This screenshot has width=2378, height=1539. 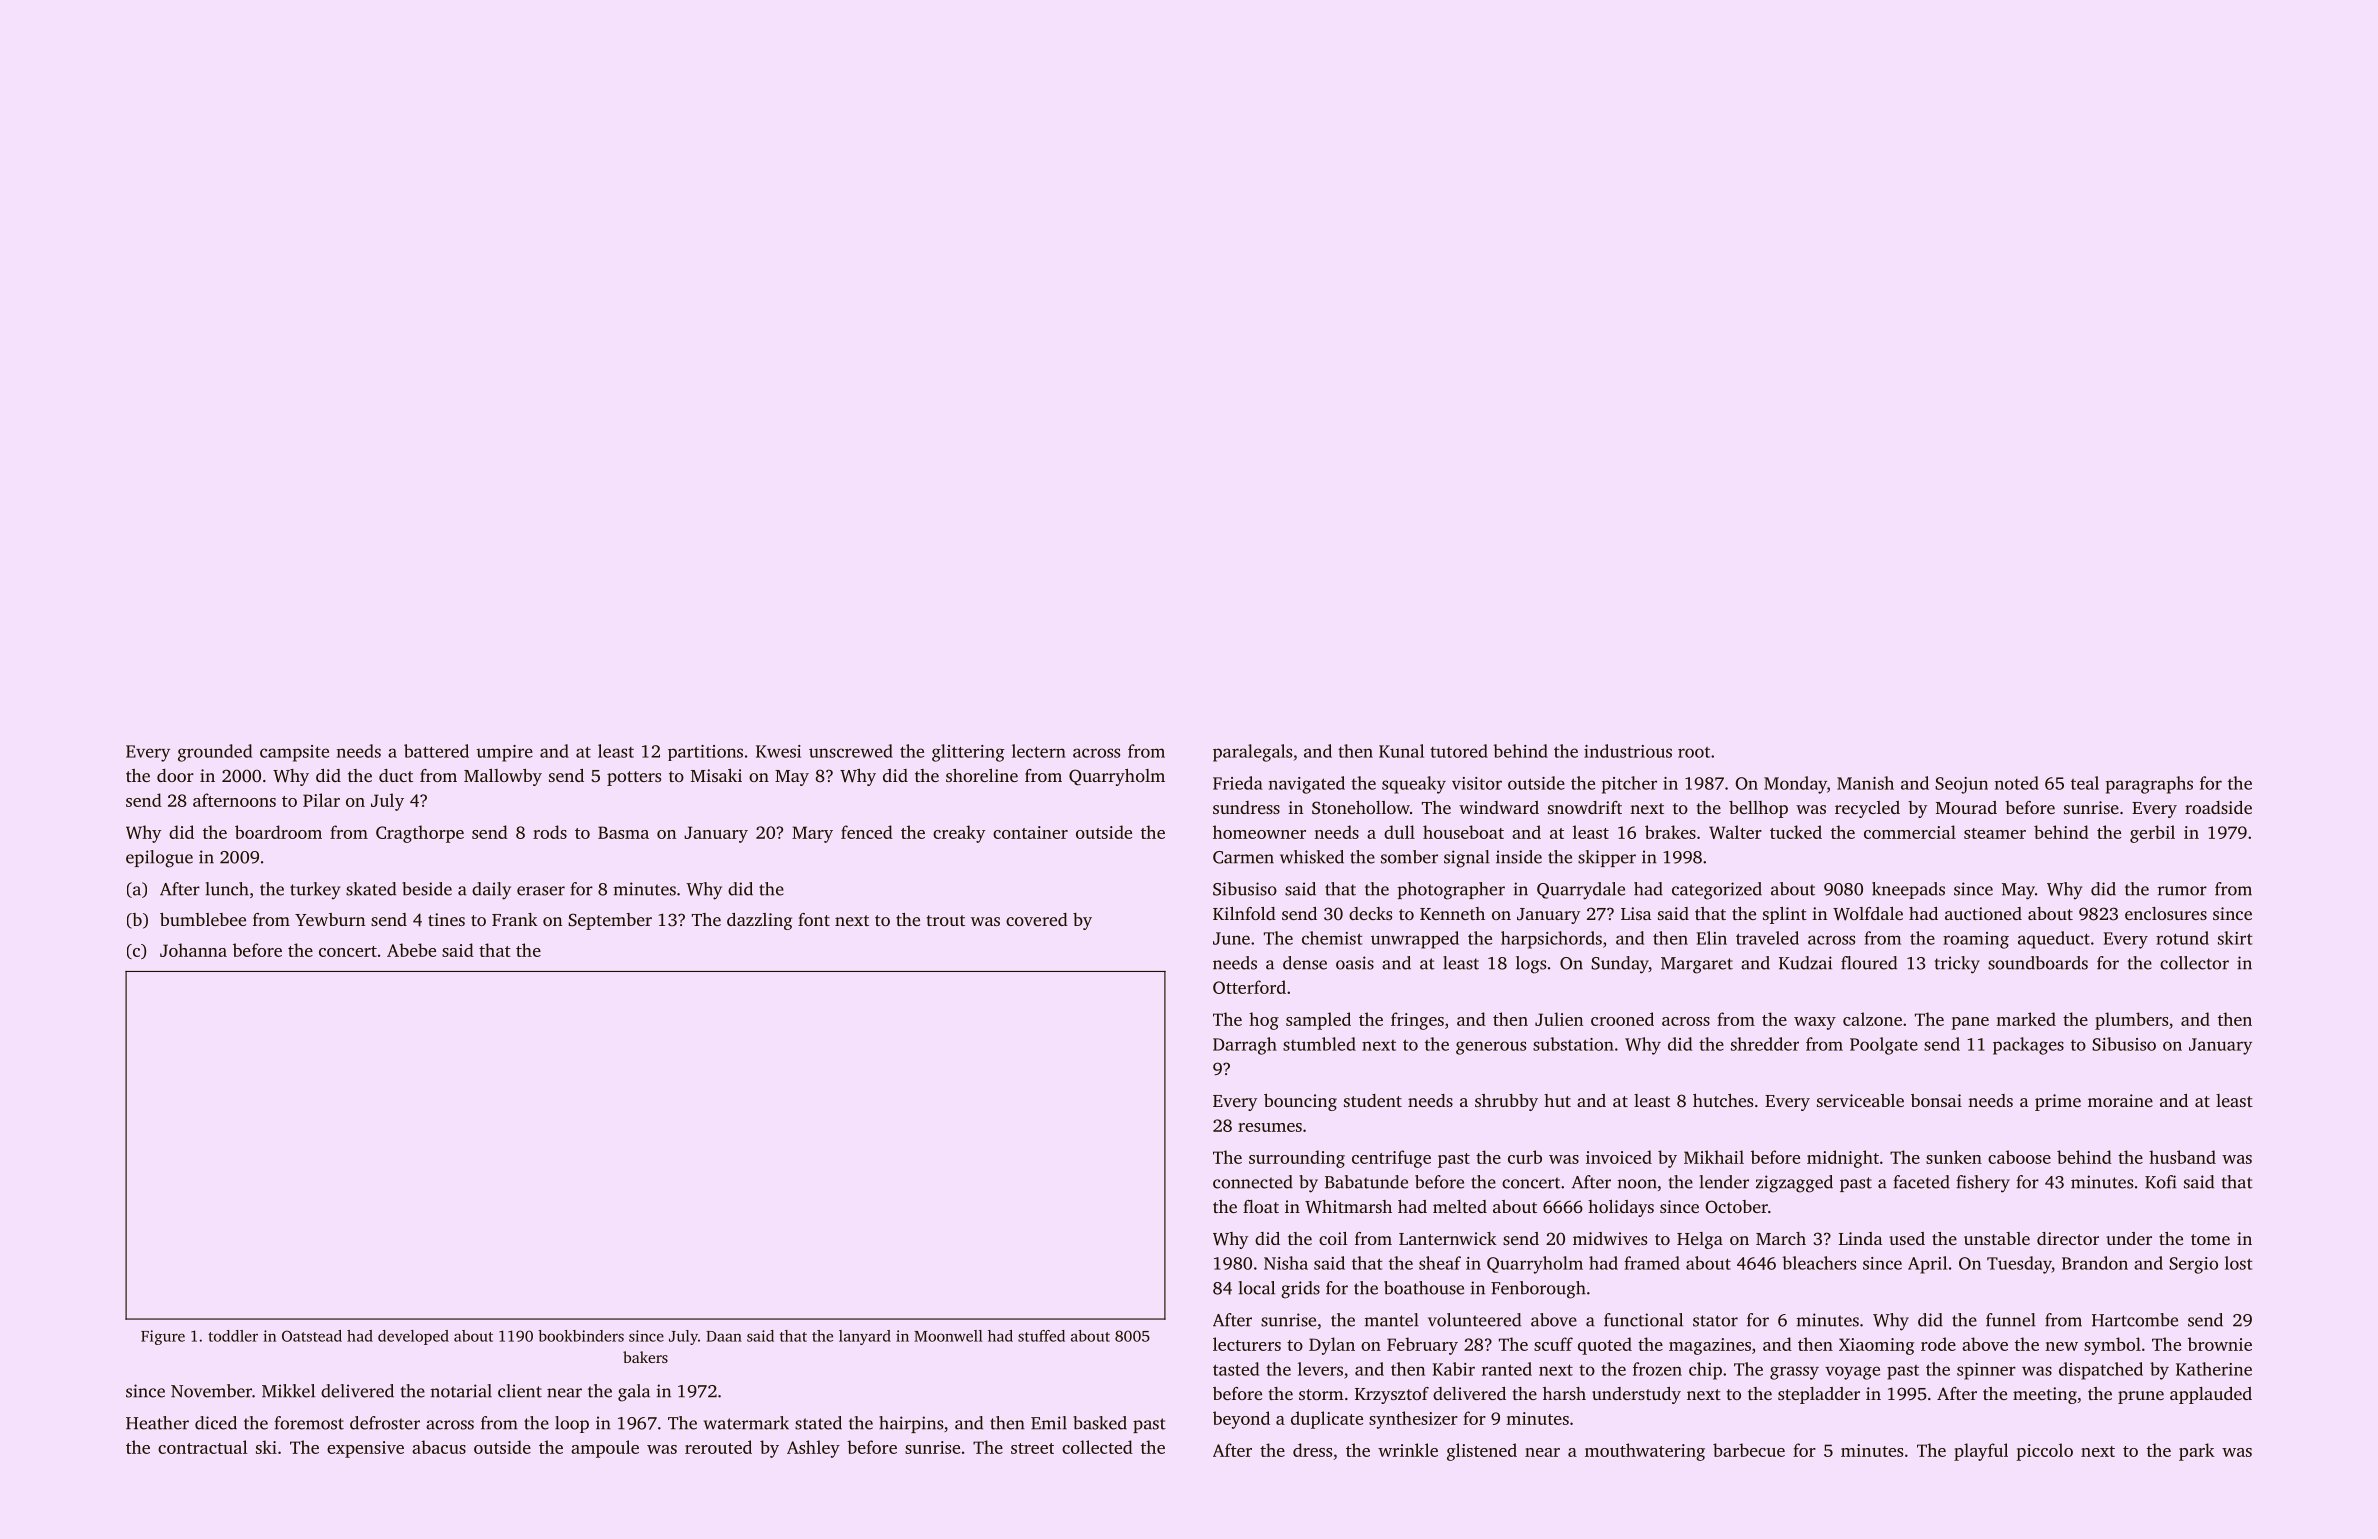 What do you see at coordinates (2085, 783) in the screenshot?
I see `teal` at bounding box center [2085, 783].
